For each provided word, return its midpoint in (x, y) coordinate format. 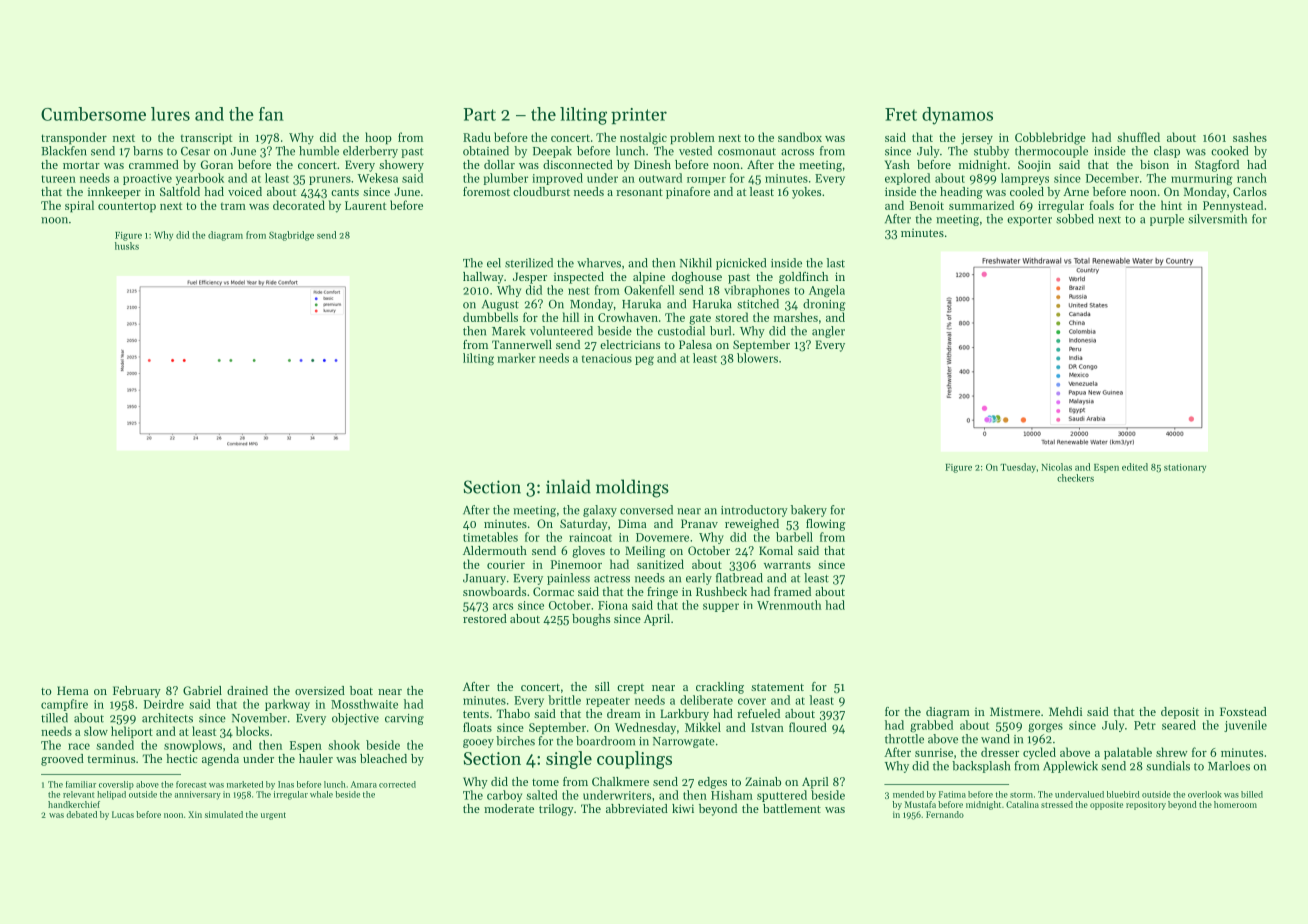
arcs (503, 606)
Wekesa (377, 178)
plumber (505, 179)
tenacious (607, 358)
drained (247, 690)
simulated (224, 814)
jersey (977, 139)
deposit (1180, 713)
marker (516, 358)
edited (1135, 467)
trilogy (556, 810)
